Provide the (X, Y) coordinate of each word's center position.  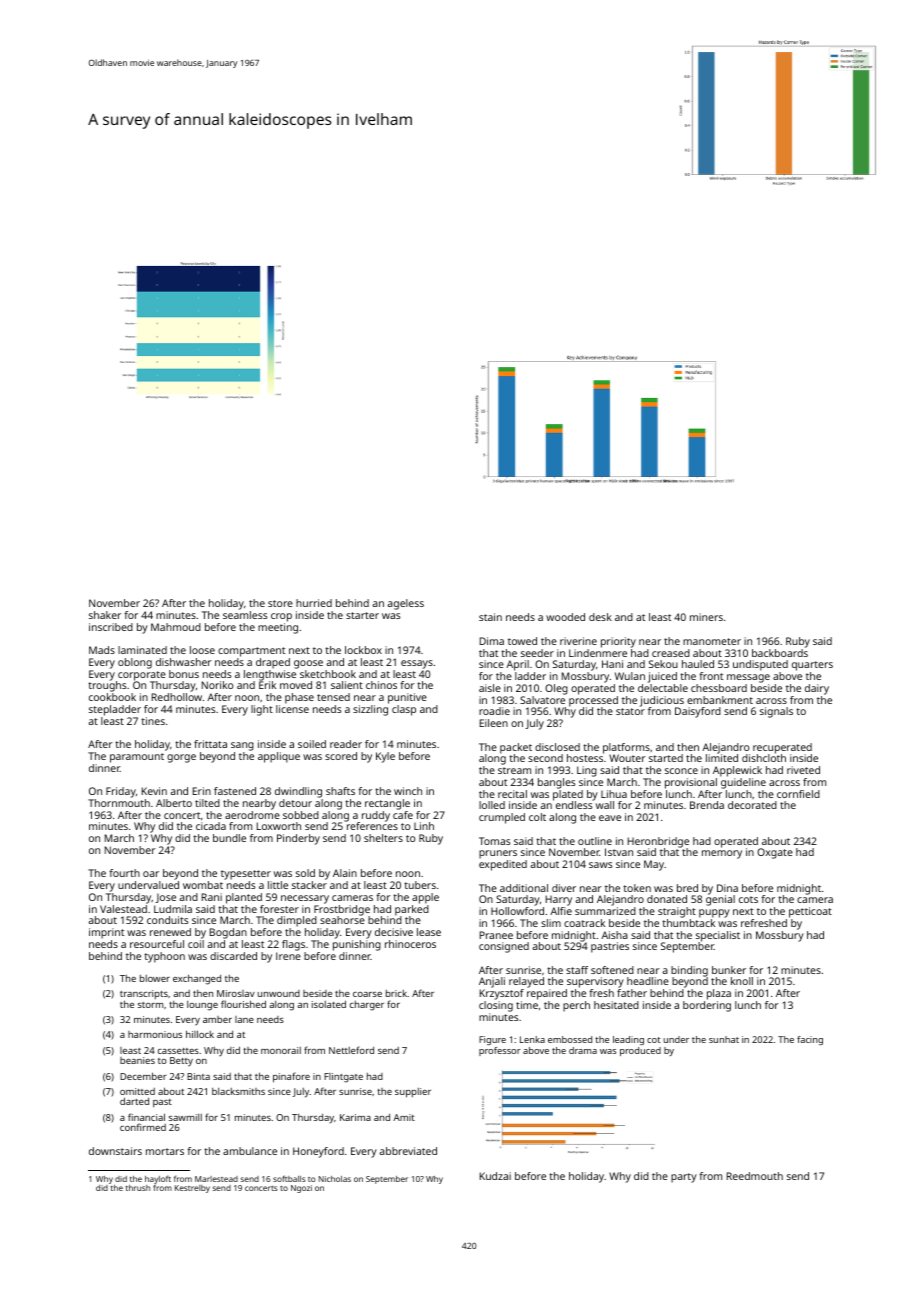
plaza (719, 994)
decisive (394, 932)
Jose (165, 898)
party (684, 1178)
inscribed (111, 627)
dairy (817, 689)
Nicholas (335, 1179)
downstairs (115, 1151)
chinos (381, 685)
